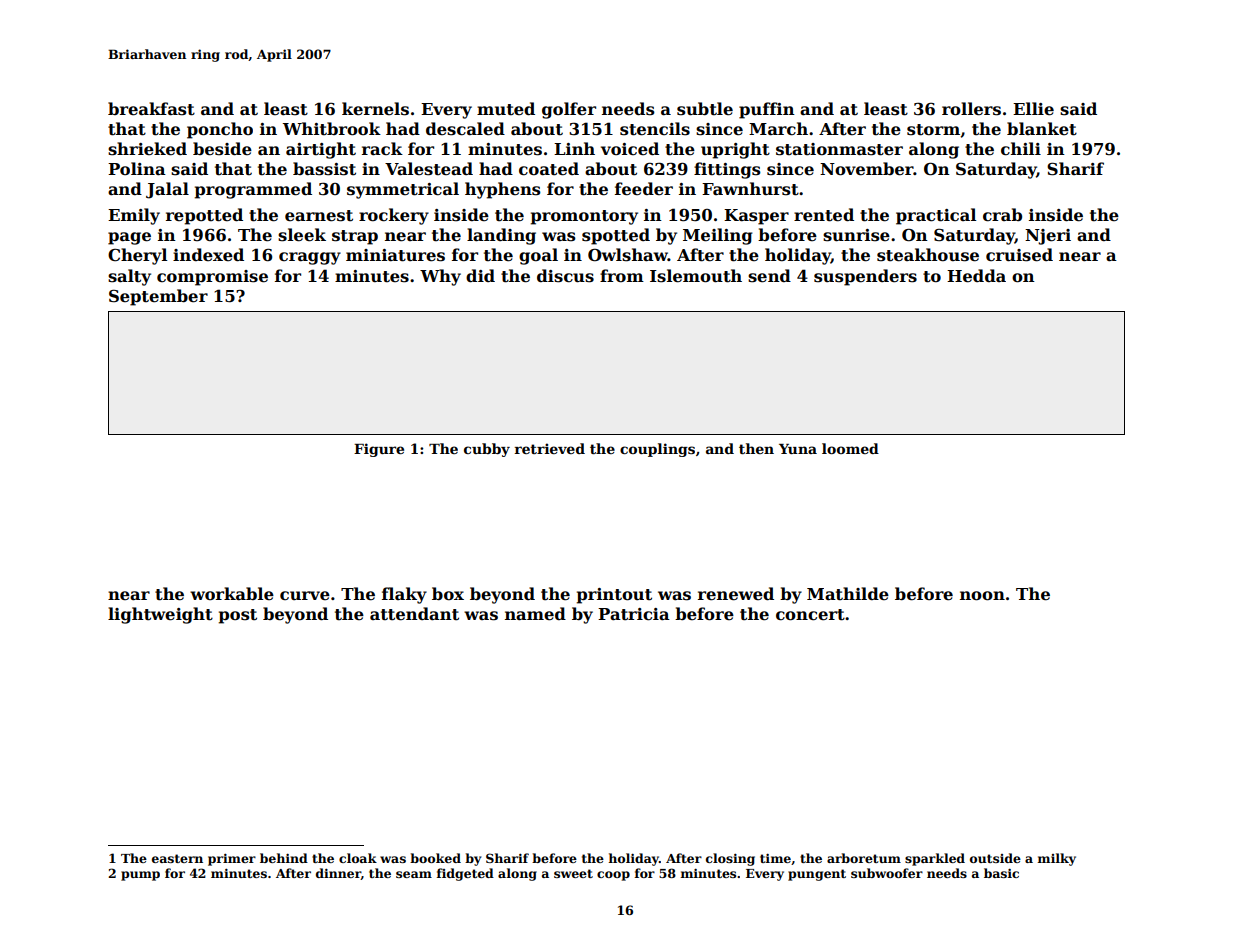 This screenshot has width=1233, height=952. Describe the element at coordinates (375, 109) in the screenshot. I see `kernels` at that location.
